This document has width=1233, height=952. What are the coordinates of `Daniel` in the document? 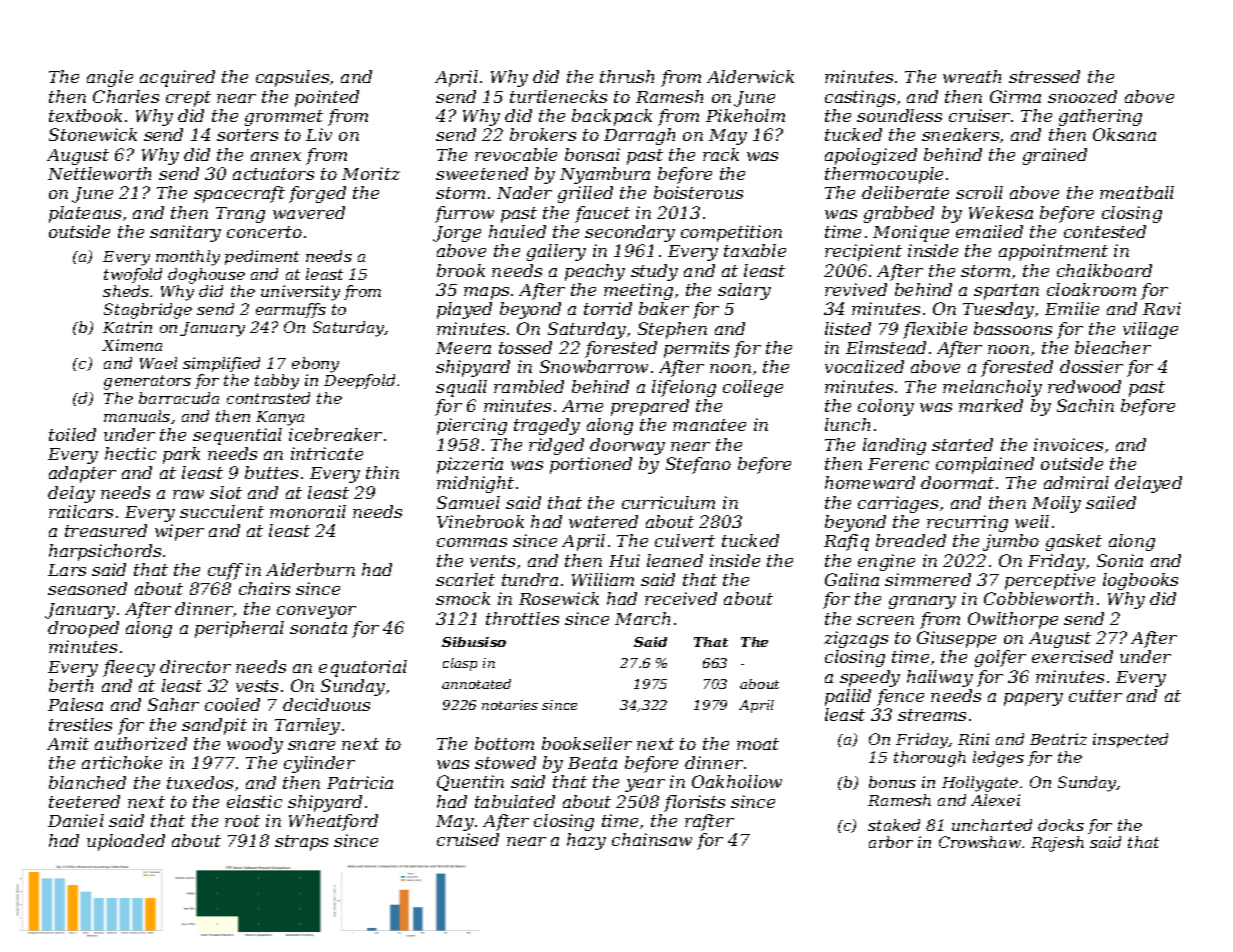 It's located at (76, 820).
